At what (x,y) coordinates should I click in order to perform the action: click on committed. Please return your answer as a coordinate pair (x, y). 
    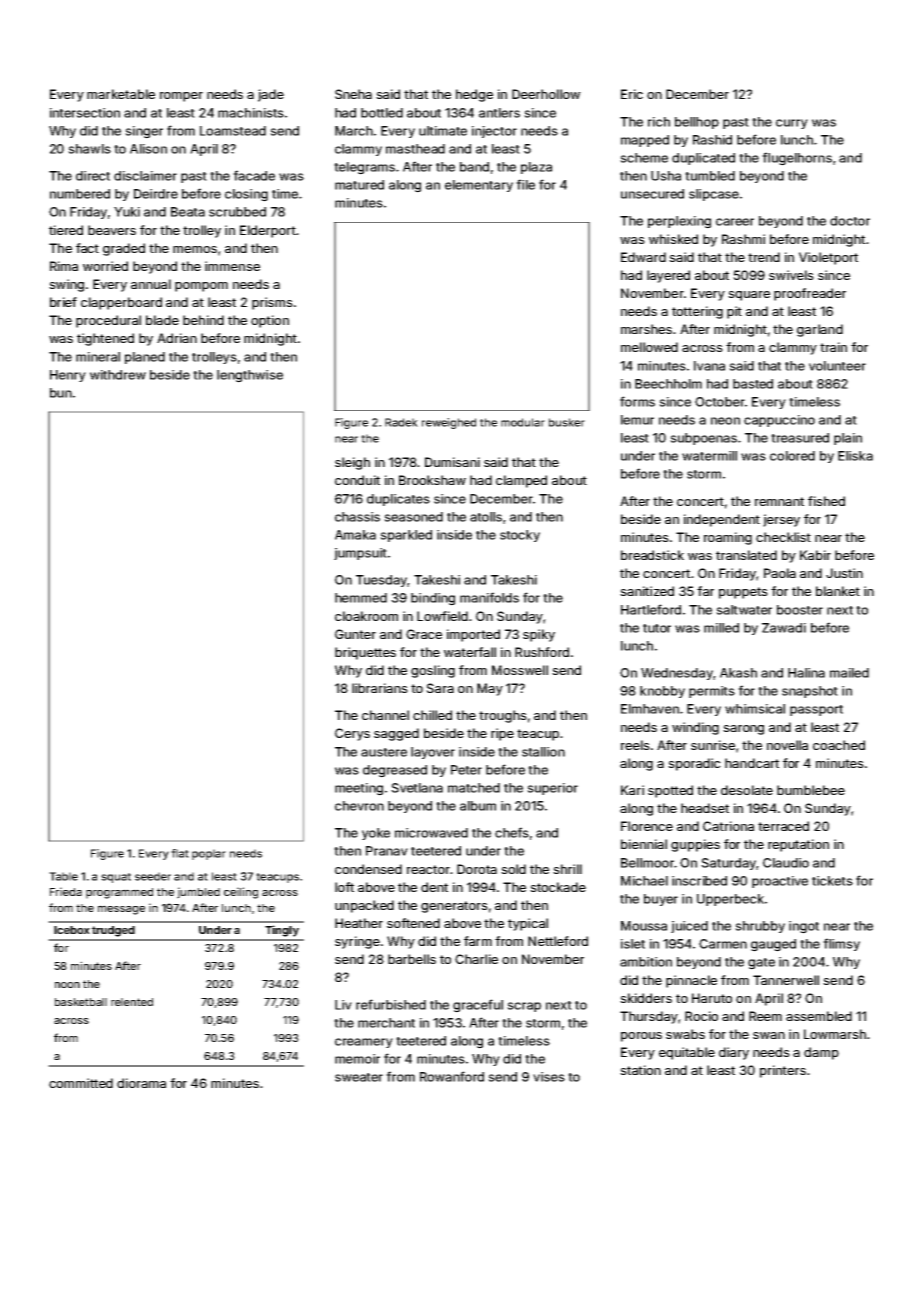
    Looking at the image, I should click on (81, 1083).
